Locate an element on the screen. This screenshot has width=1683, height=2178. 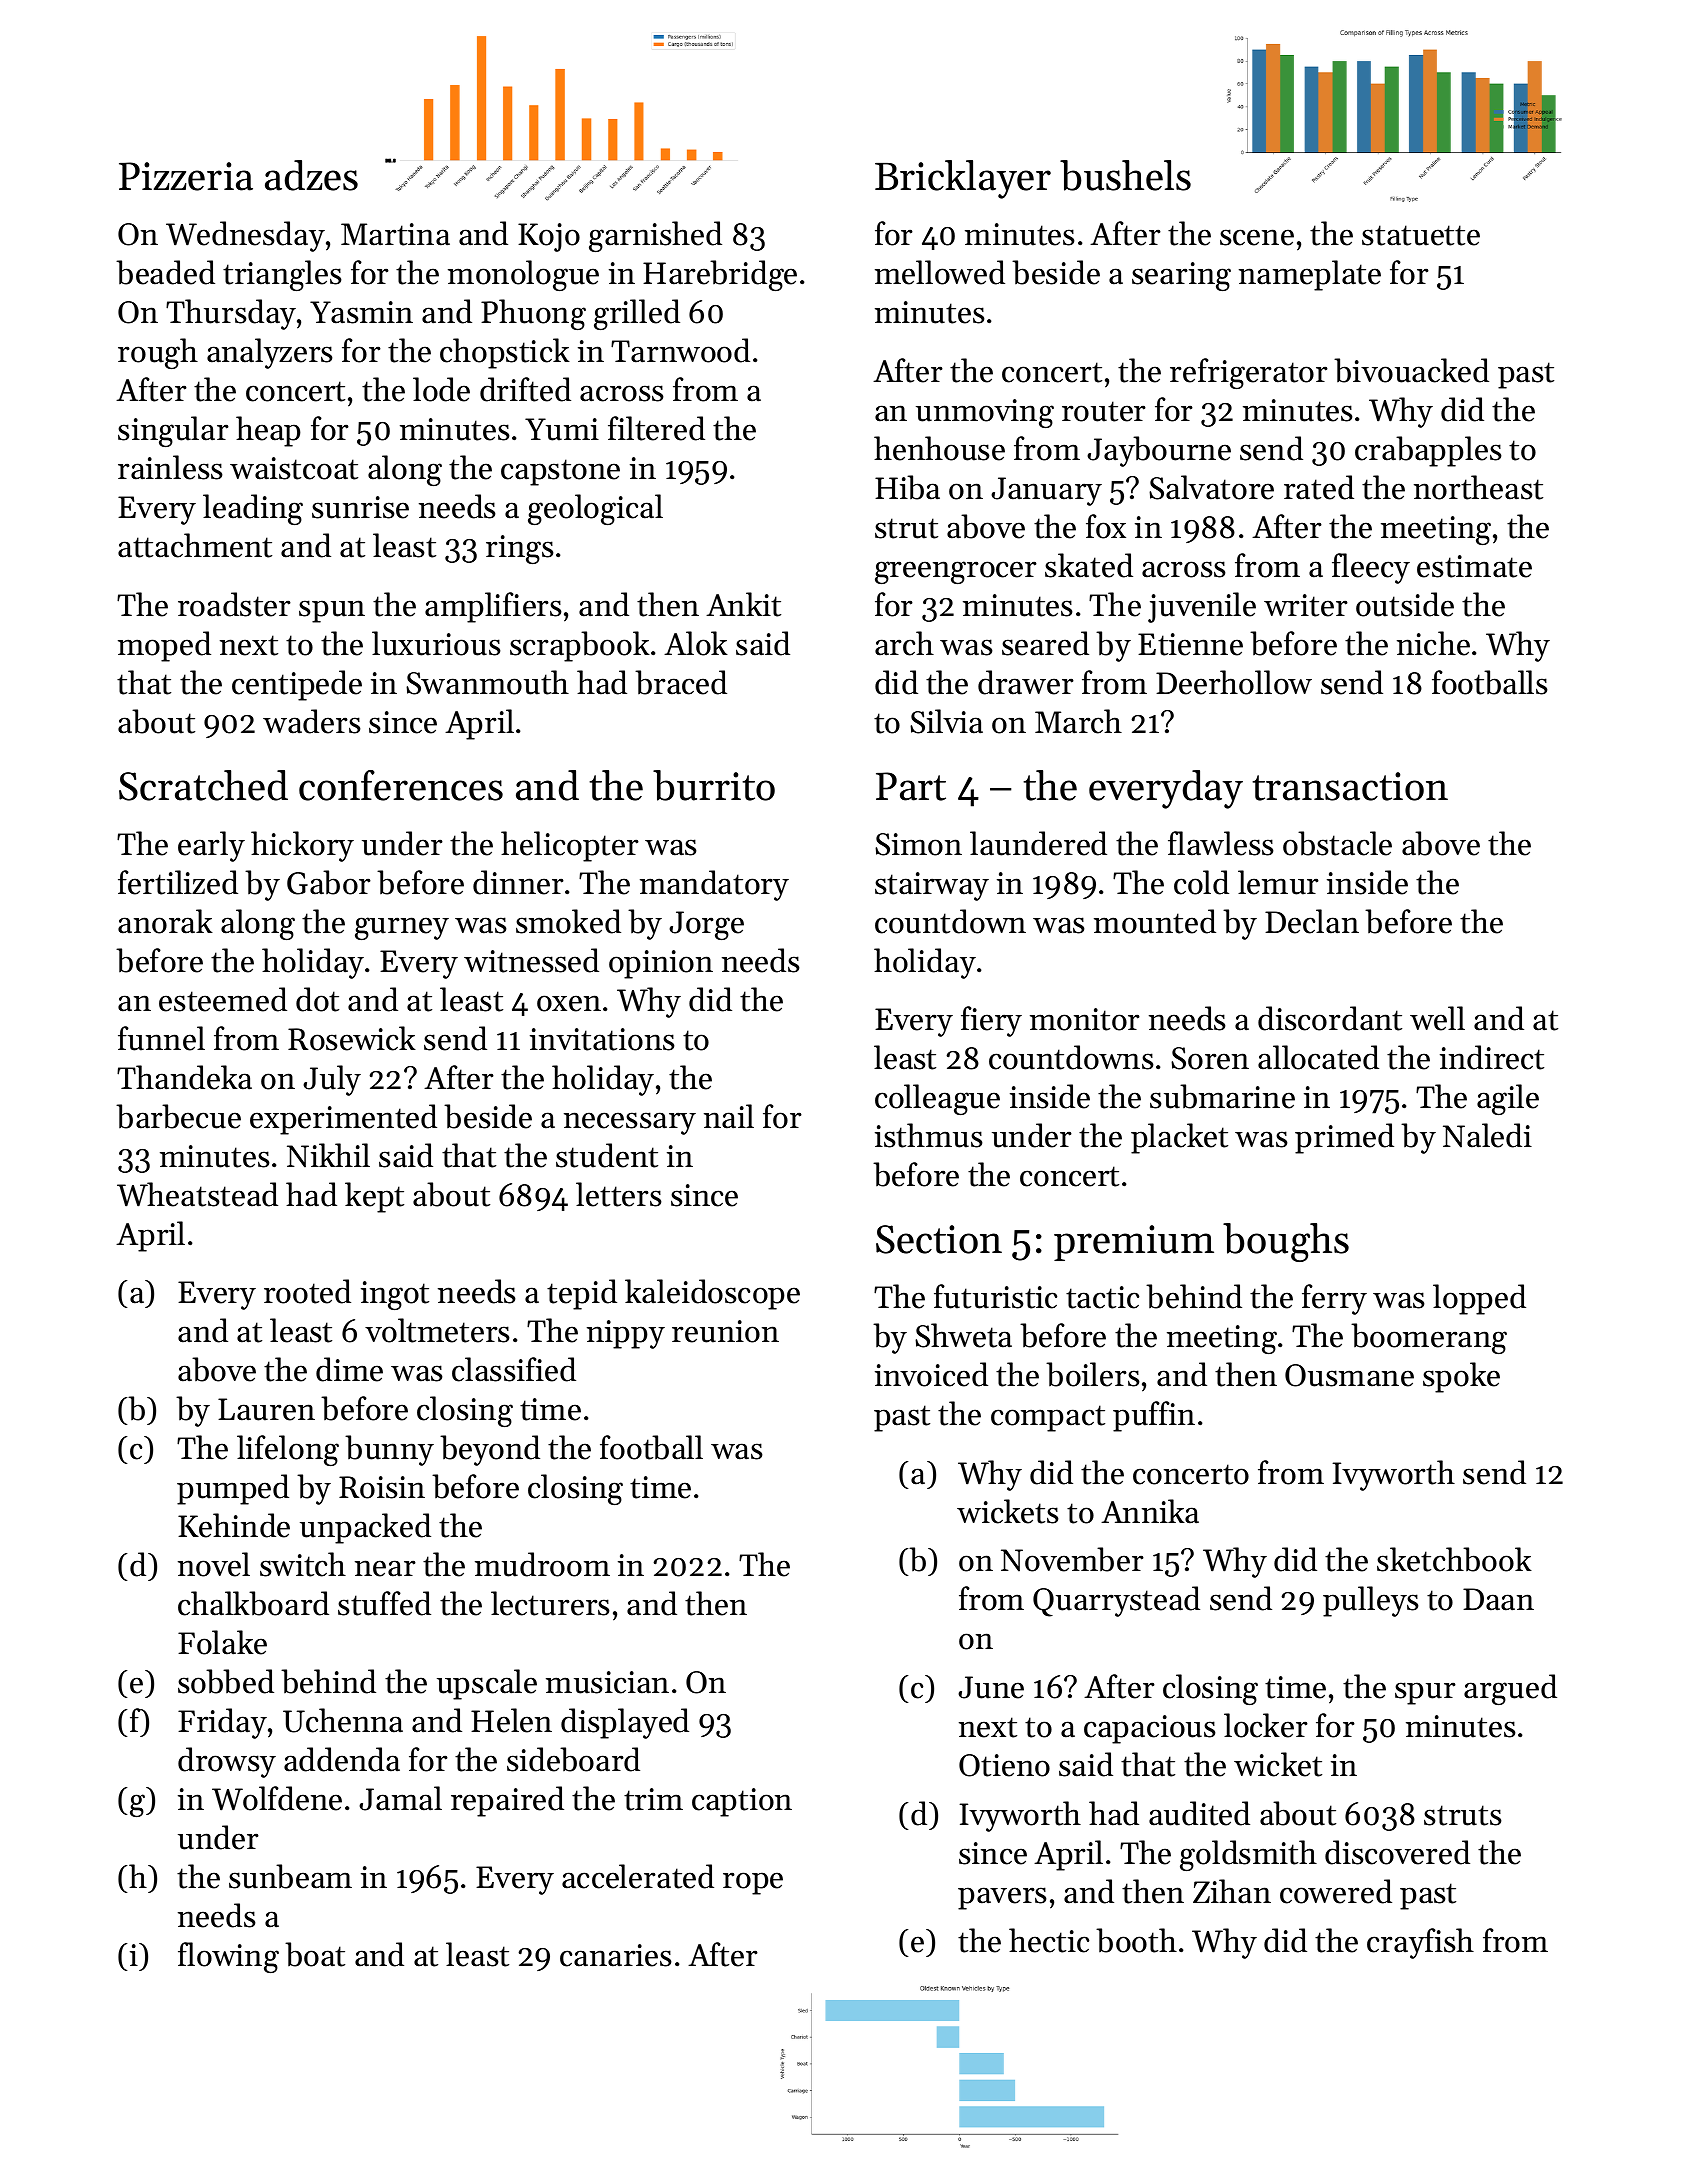
pulleys is located at coordinates (1371, 1601).
